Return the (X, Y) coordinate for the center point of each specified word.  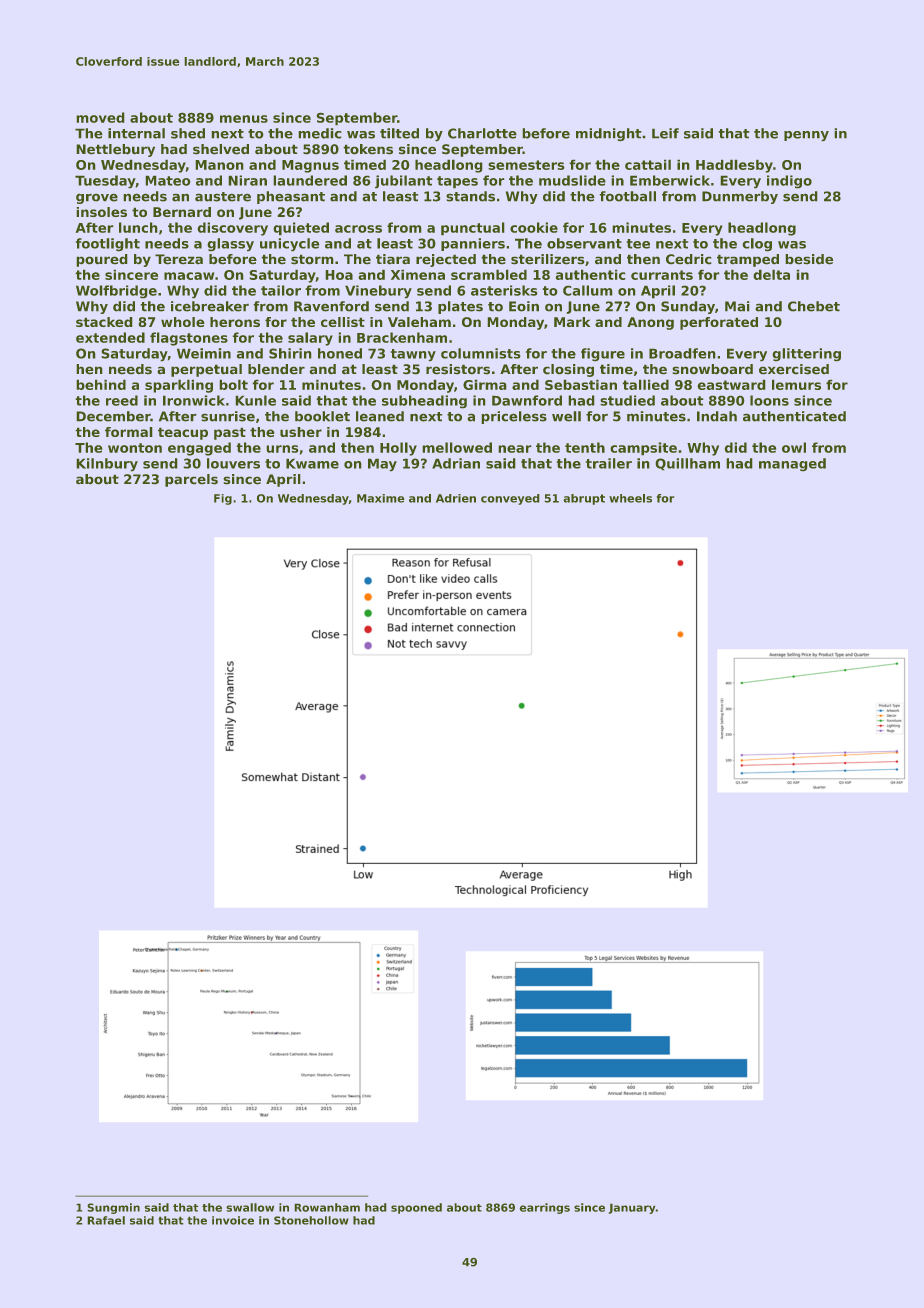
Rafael (106, 1220)
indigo (789, 181)
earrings (545, 1208)
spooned (416, 1208)
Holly (398, 449)
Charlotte (482, 133)
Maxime (380, 498)
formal (128, 432)
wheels (630, 498)
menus (244, 119)
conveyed (510, 499)
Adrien (456, 498)
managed (792, 464)
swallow (250, 1207)
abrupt (584, 499)
